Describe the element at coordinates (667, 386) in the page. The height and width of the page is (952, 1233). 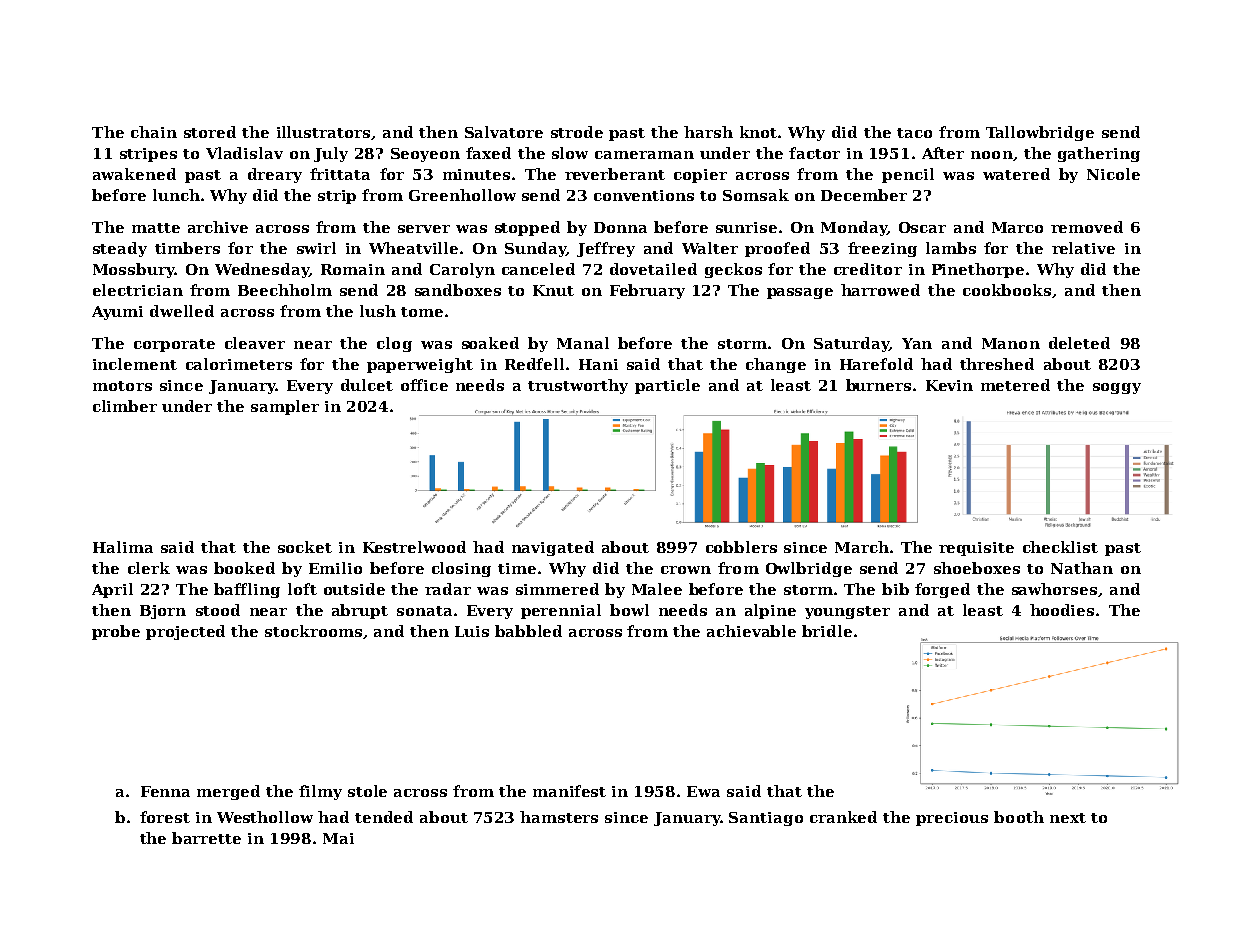
I see `particle` at that location.
